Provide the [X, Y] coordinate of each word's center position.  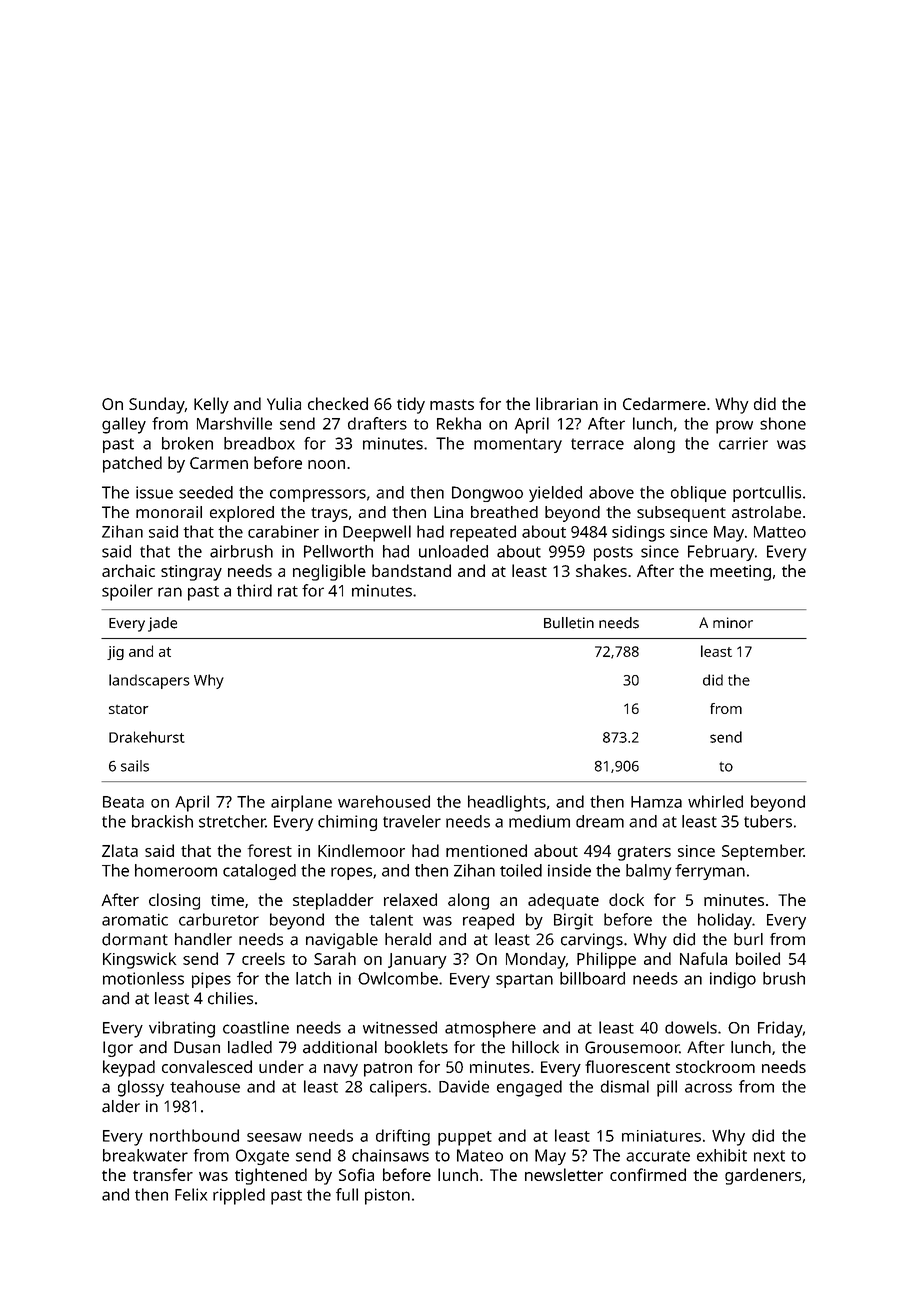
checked [338, 403]
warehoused [384, 801]
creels [263, 958]
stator [128, 709]
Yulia [284, 403]
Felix [191, 1194]
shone [783, 423]
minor [733, 623]
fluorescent [627, 1066]
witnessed [400, 1027]
